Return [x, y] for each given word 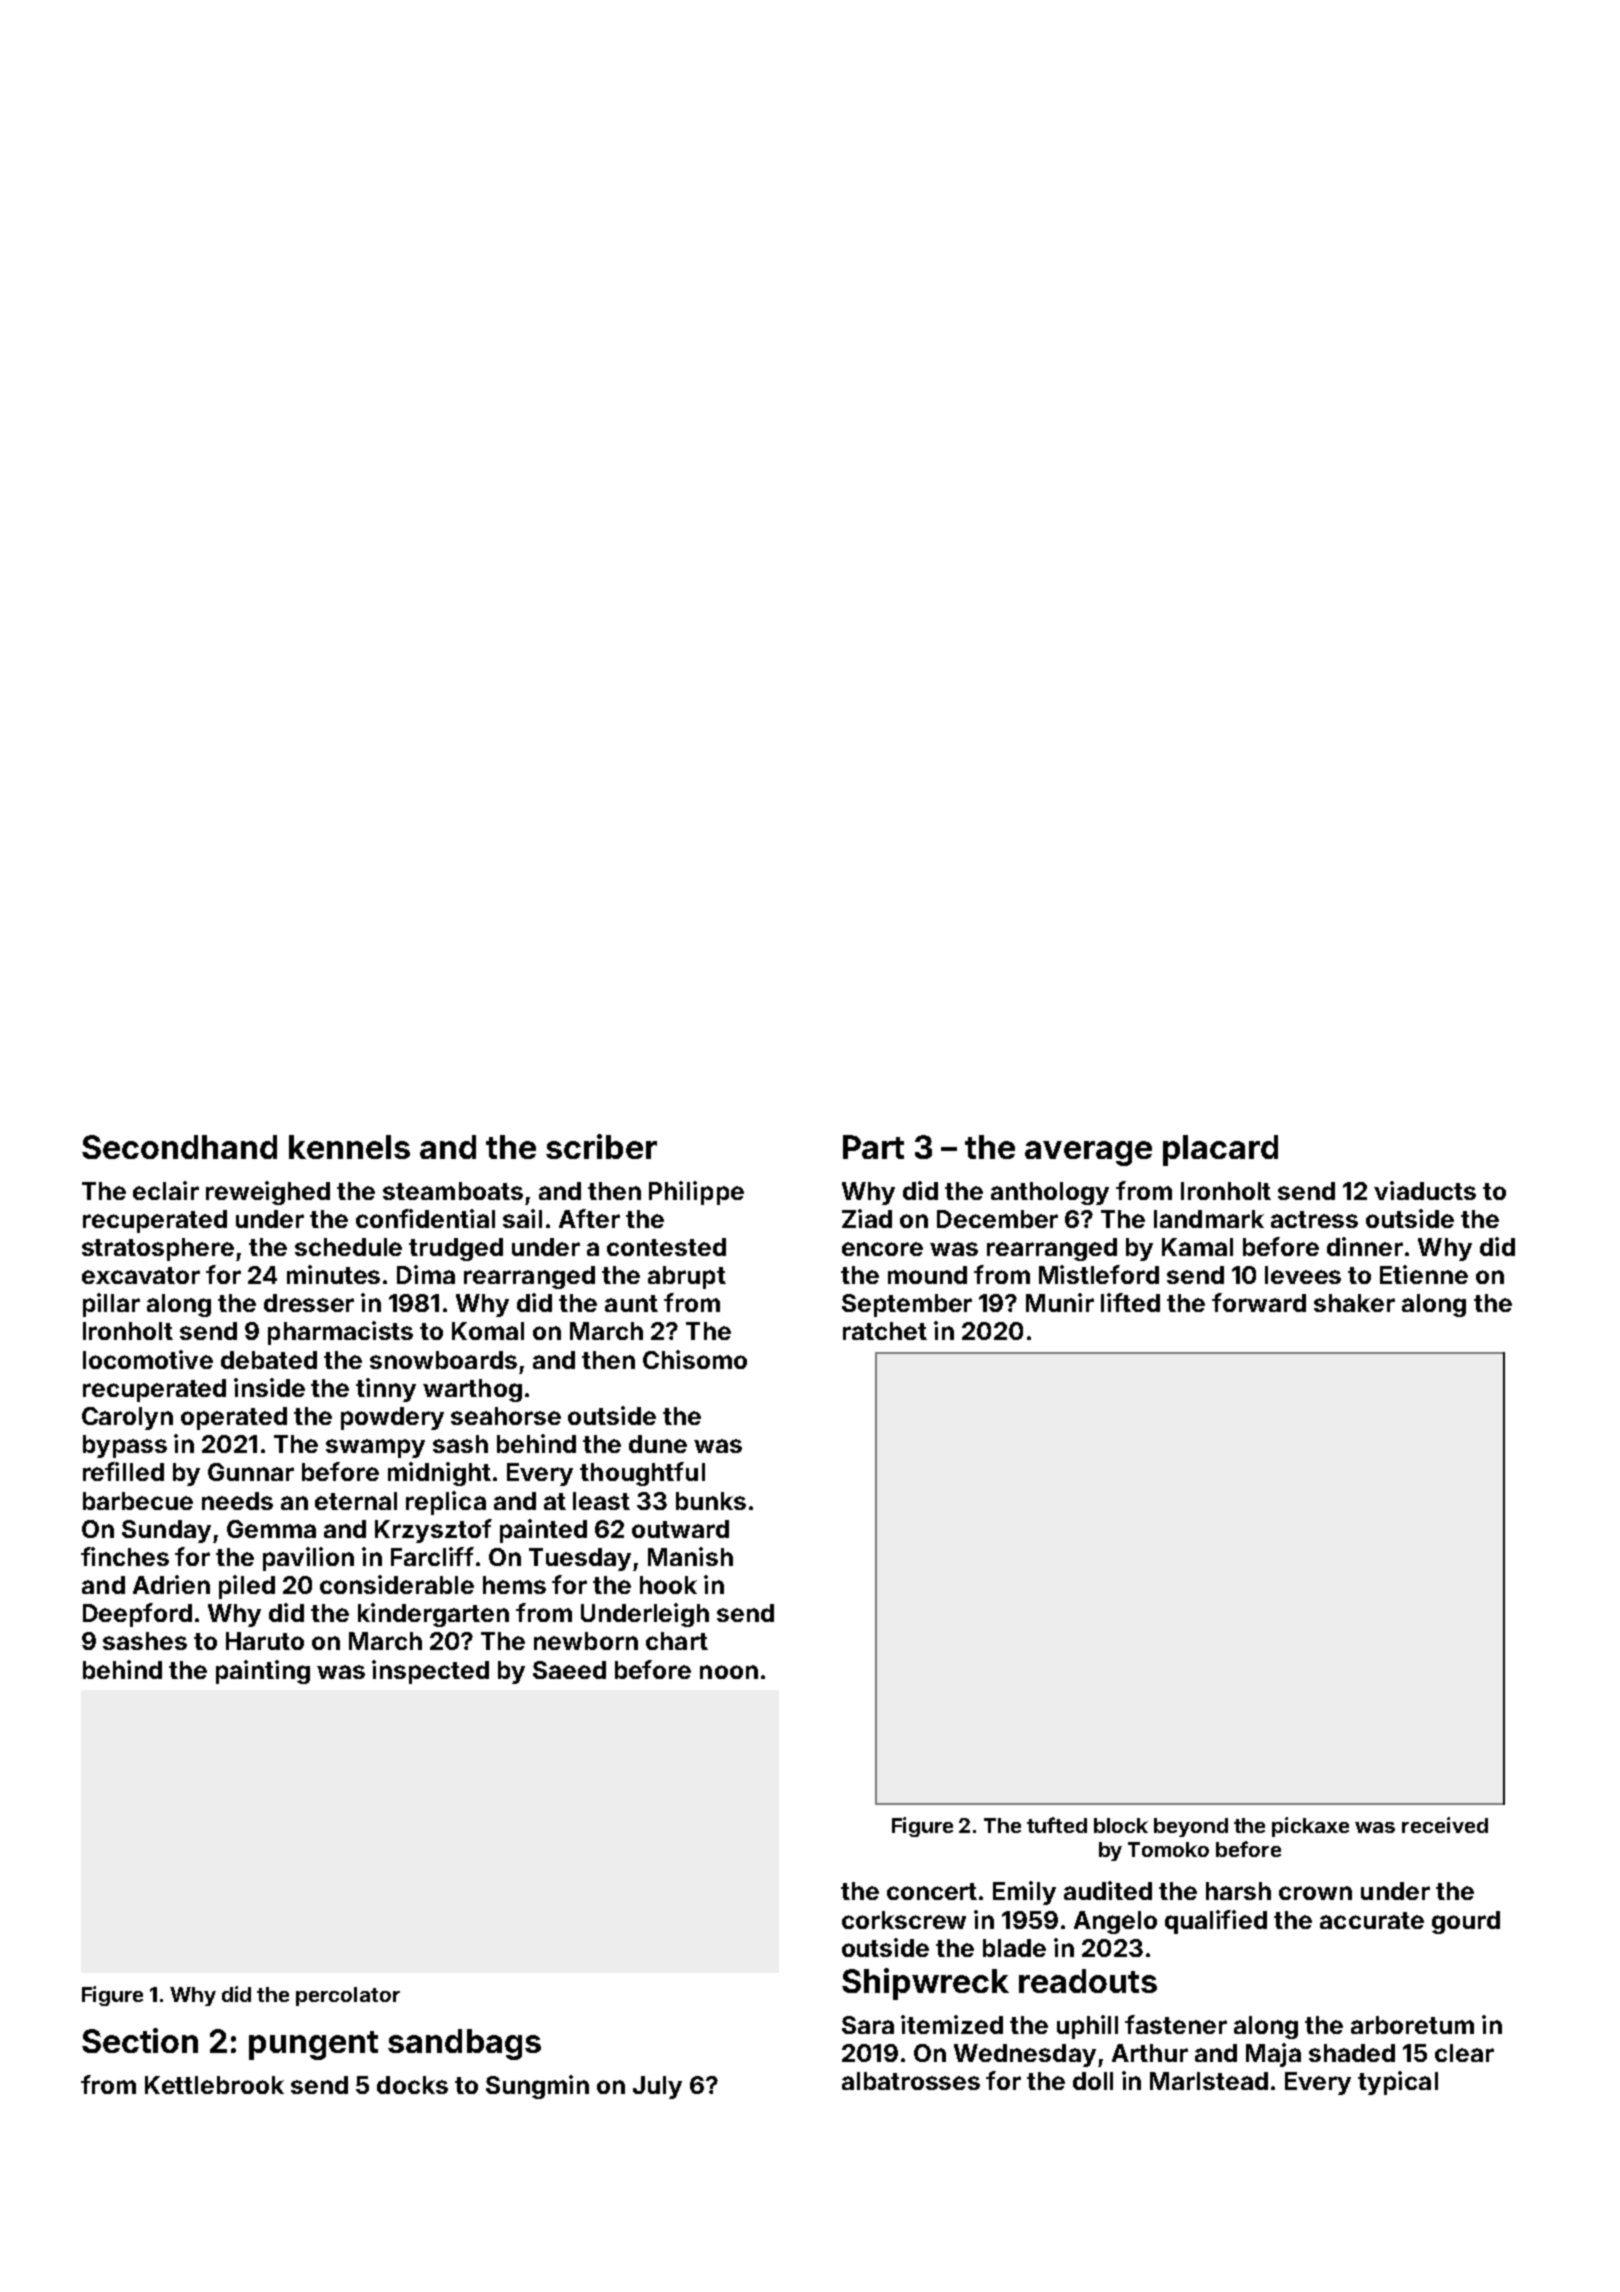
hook [668, 1585]
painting [263, 1672]
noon [729, 1672]
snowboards [443, 1360]
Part [873, 1147]
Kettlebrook [214, 2085]
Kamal [1197, 1247]
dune [658, 1444]
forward [1259, 1302]
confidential [425, 1218]
